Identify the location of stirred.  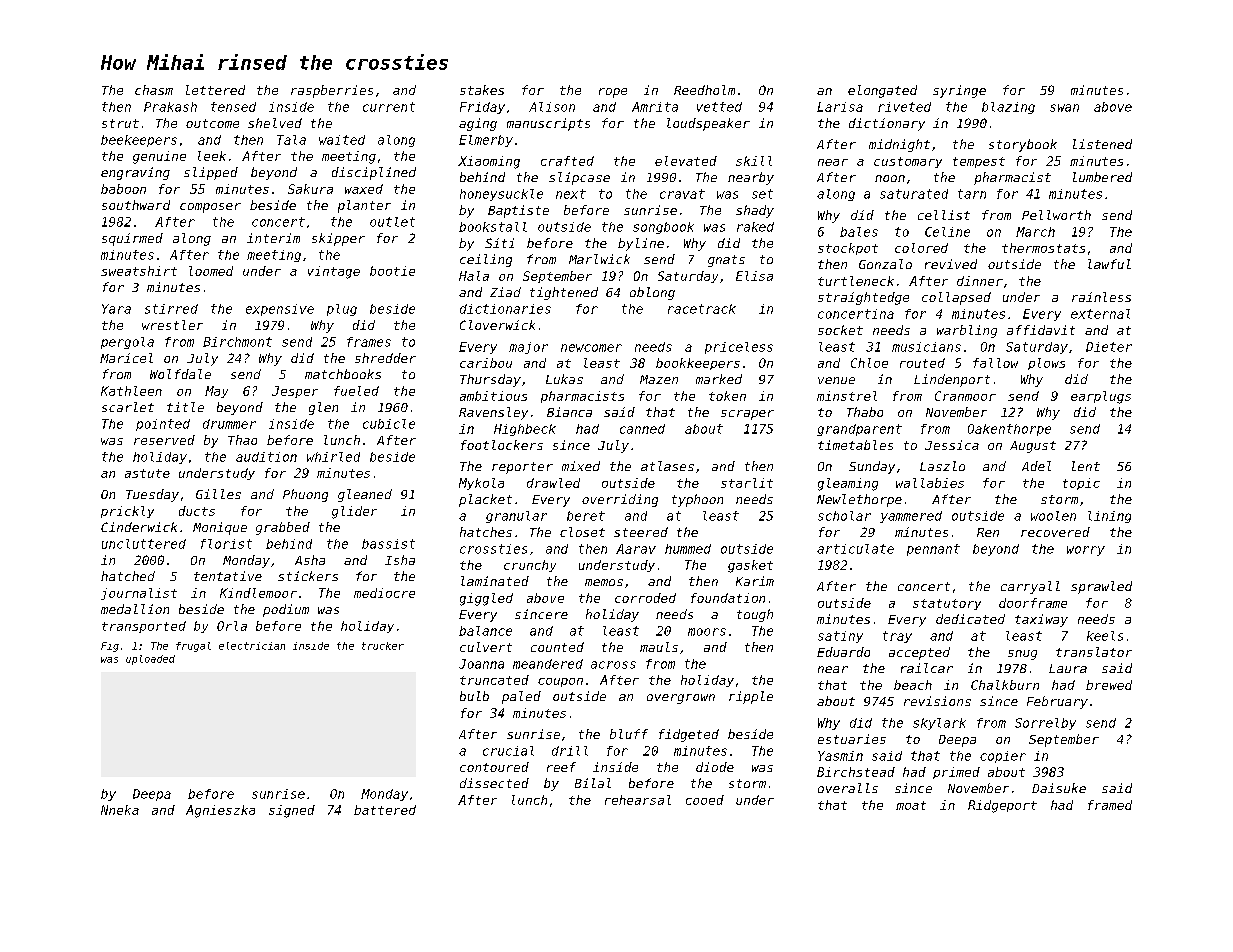
(171, 309).
